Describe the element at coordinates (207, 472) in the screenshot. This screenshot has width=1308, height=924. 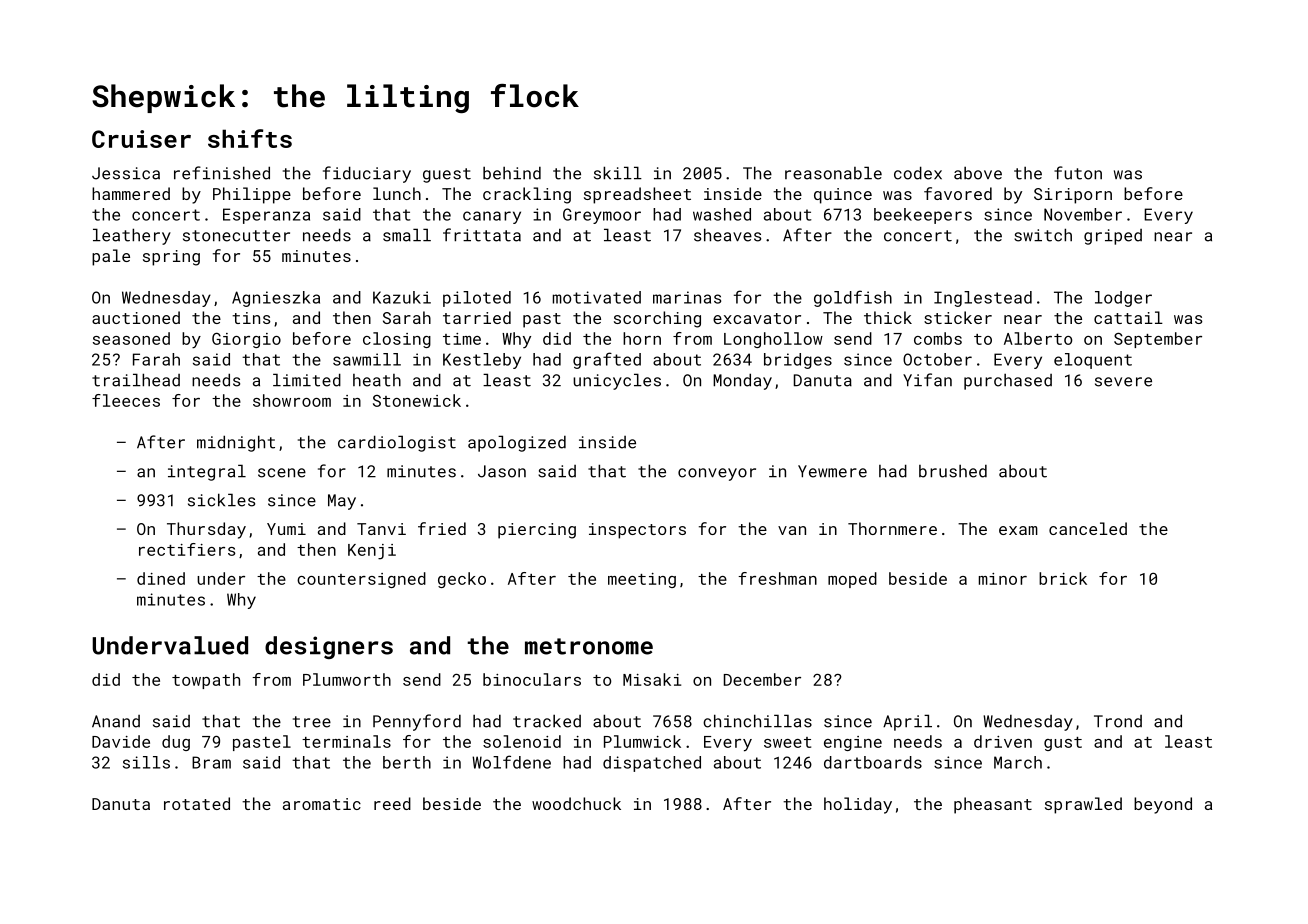
I see `integral` at that location.
